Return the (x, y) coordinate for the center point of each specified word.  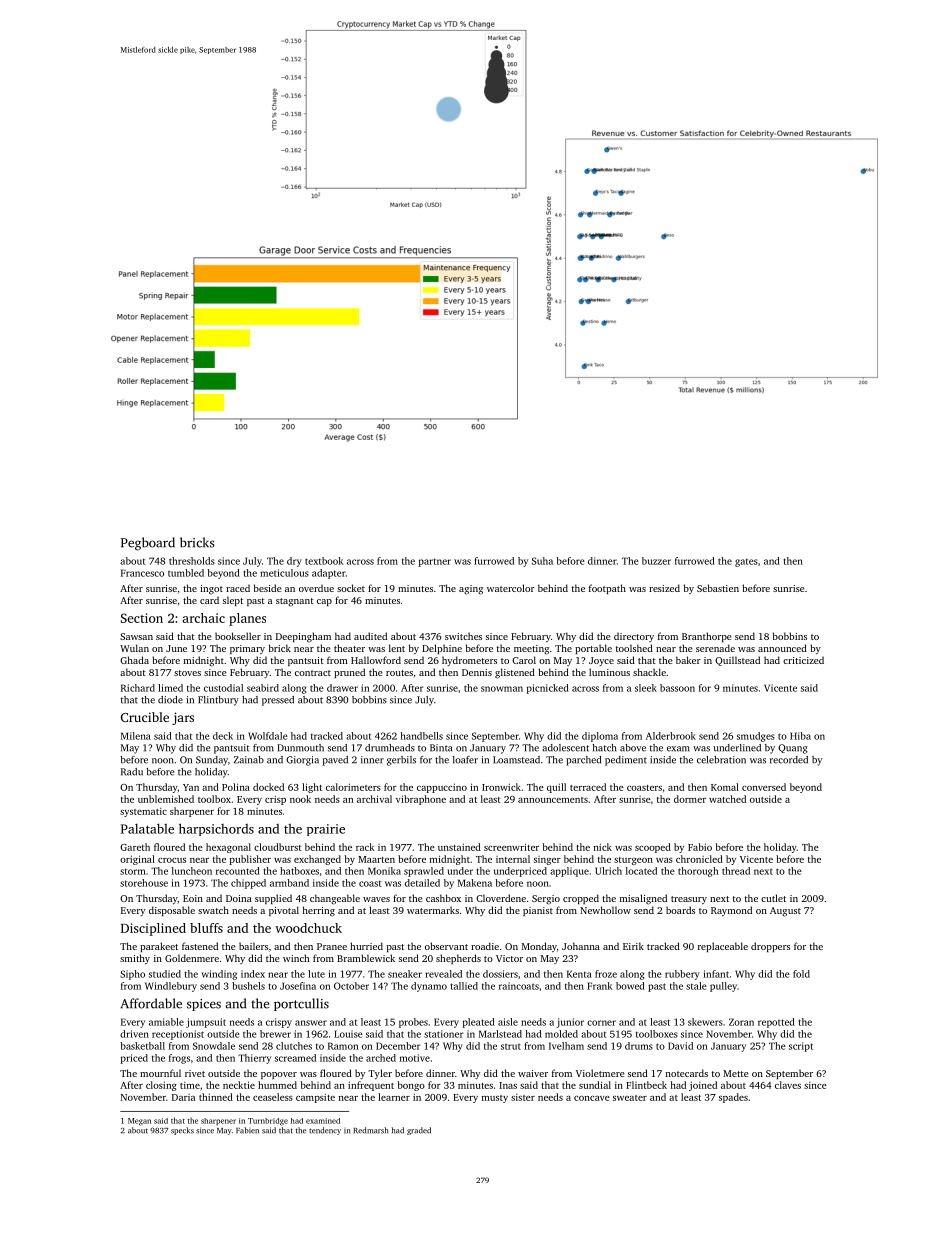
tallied (464, 986)
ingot (211, 590)
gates (746, 562)
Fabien (247, 1130)
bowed (630, 986)
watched (727, 799)
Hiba (800, 736)
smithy (135, 959)
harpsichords (216, 829)
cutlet (773, 898)
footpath (607, 589)
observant (446, 946)
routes (399, 673)
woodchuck (308, 928)
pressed (278, 701)
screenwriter (511, 847)
